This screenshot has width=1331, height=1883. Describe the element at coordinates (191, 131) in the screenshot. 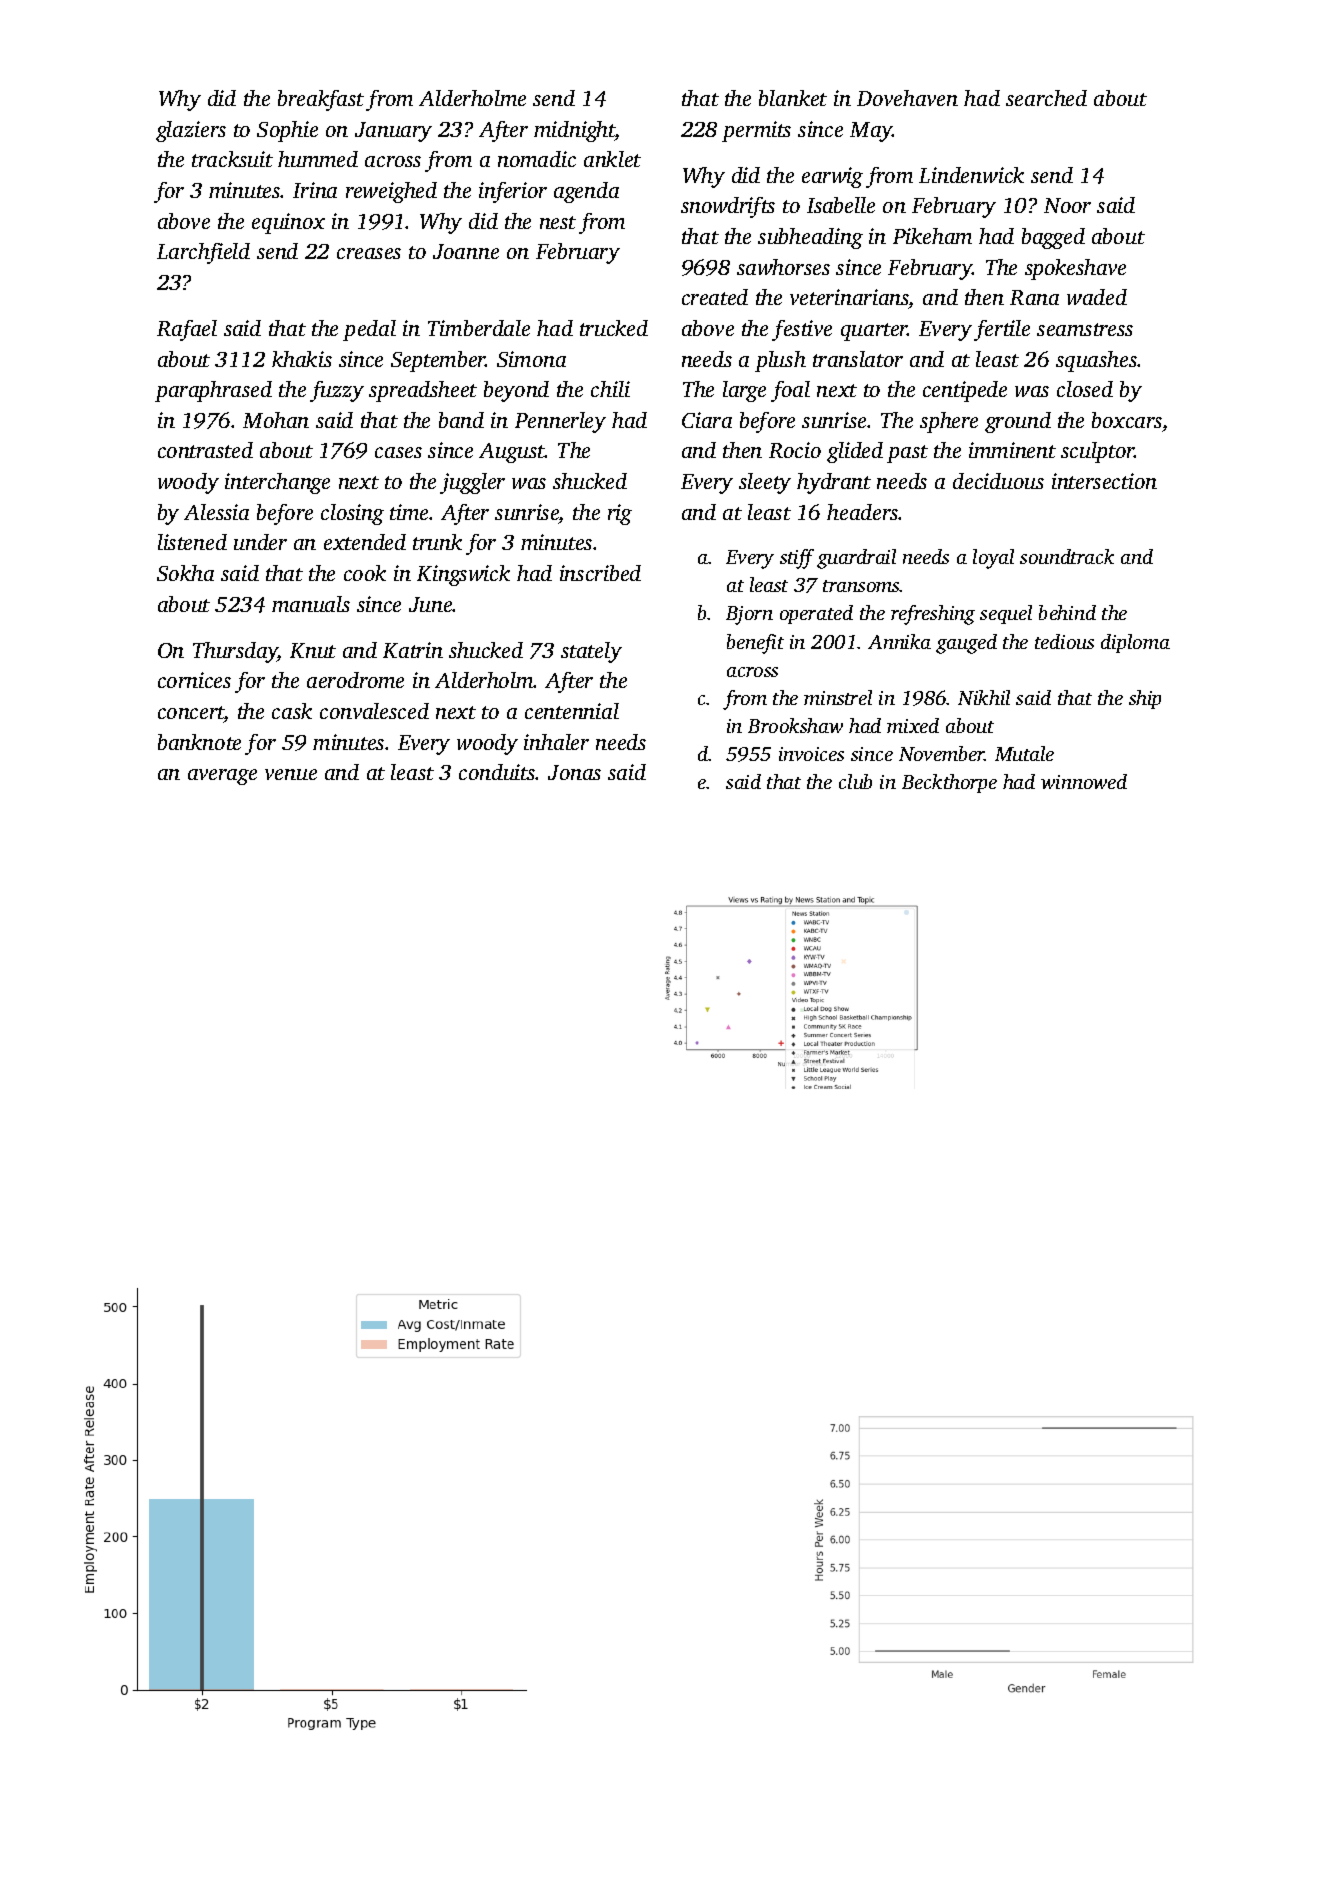

I see `glaziers` at that location.
